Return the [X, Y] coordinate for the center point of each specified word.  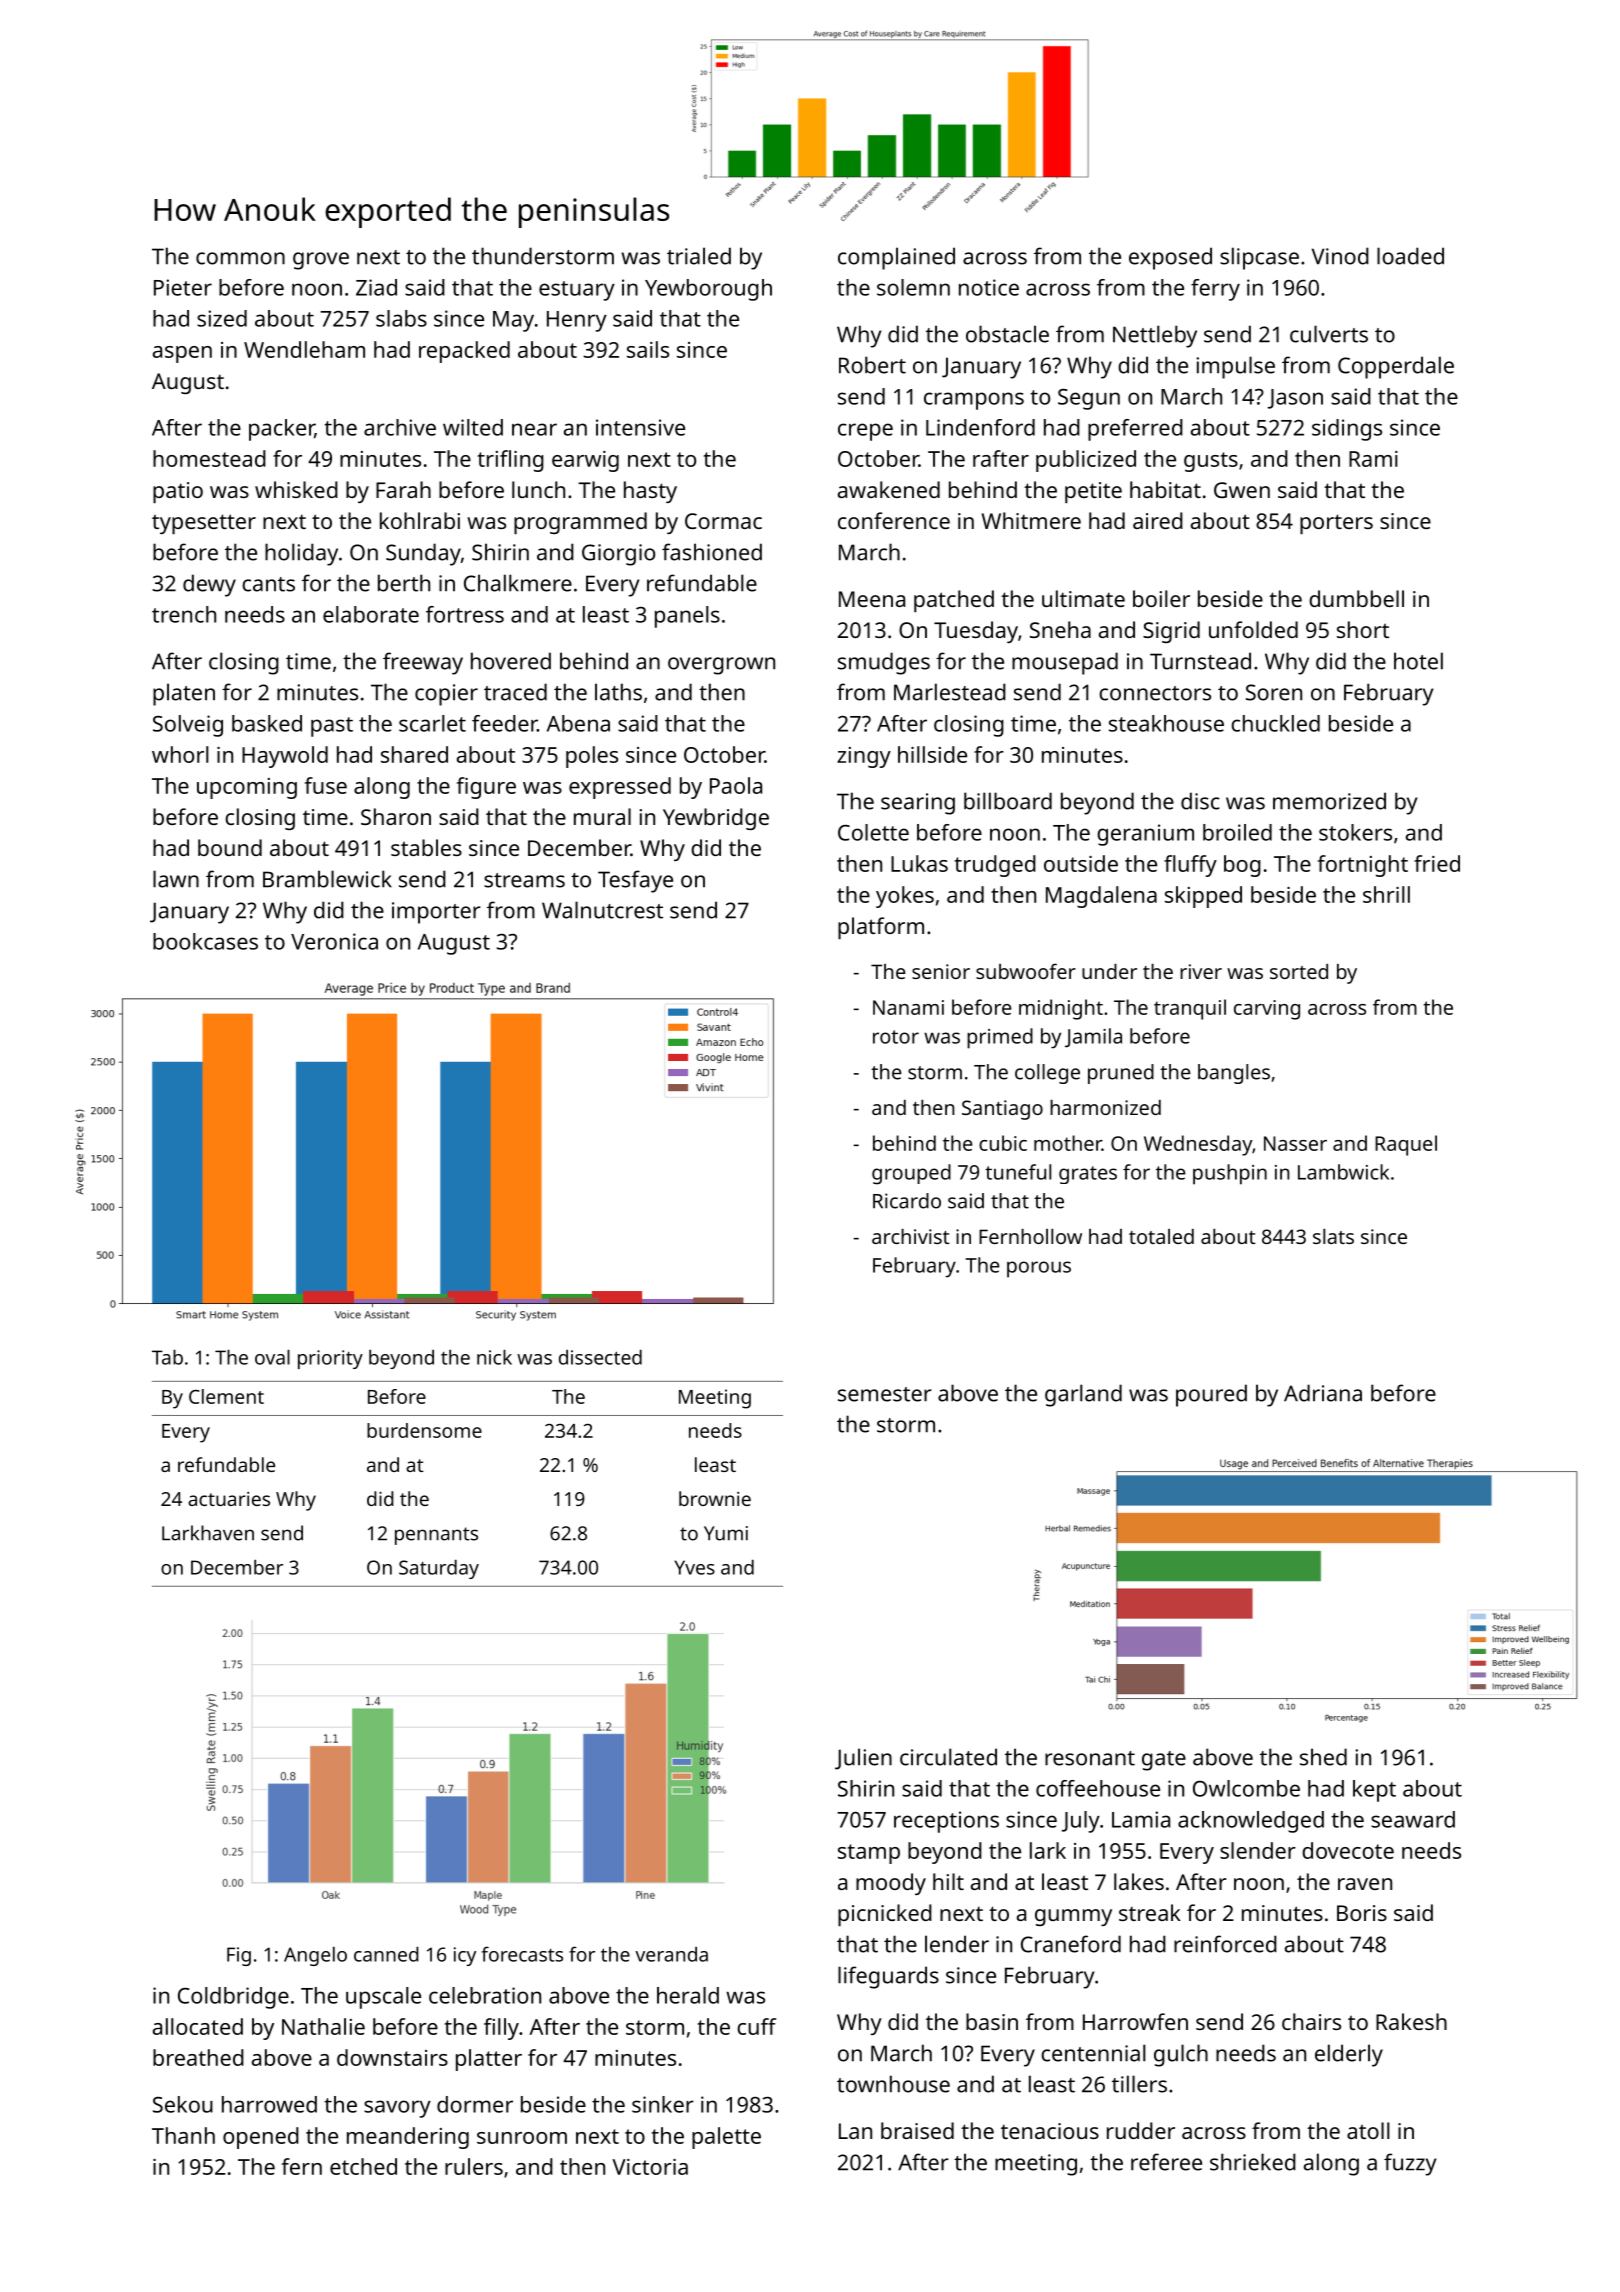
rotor [896, 1037]
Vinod [1340, 256]
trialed [699, 256]
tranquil [1190, 1009]
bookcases [205, 941]
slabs [401, 318]
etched [363, 2166]
